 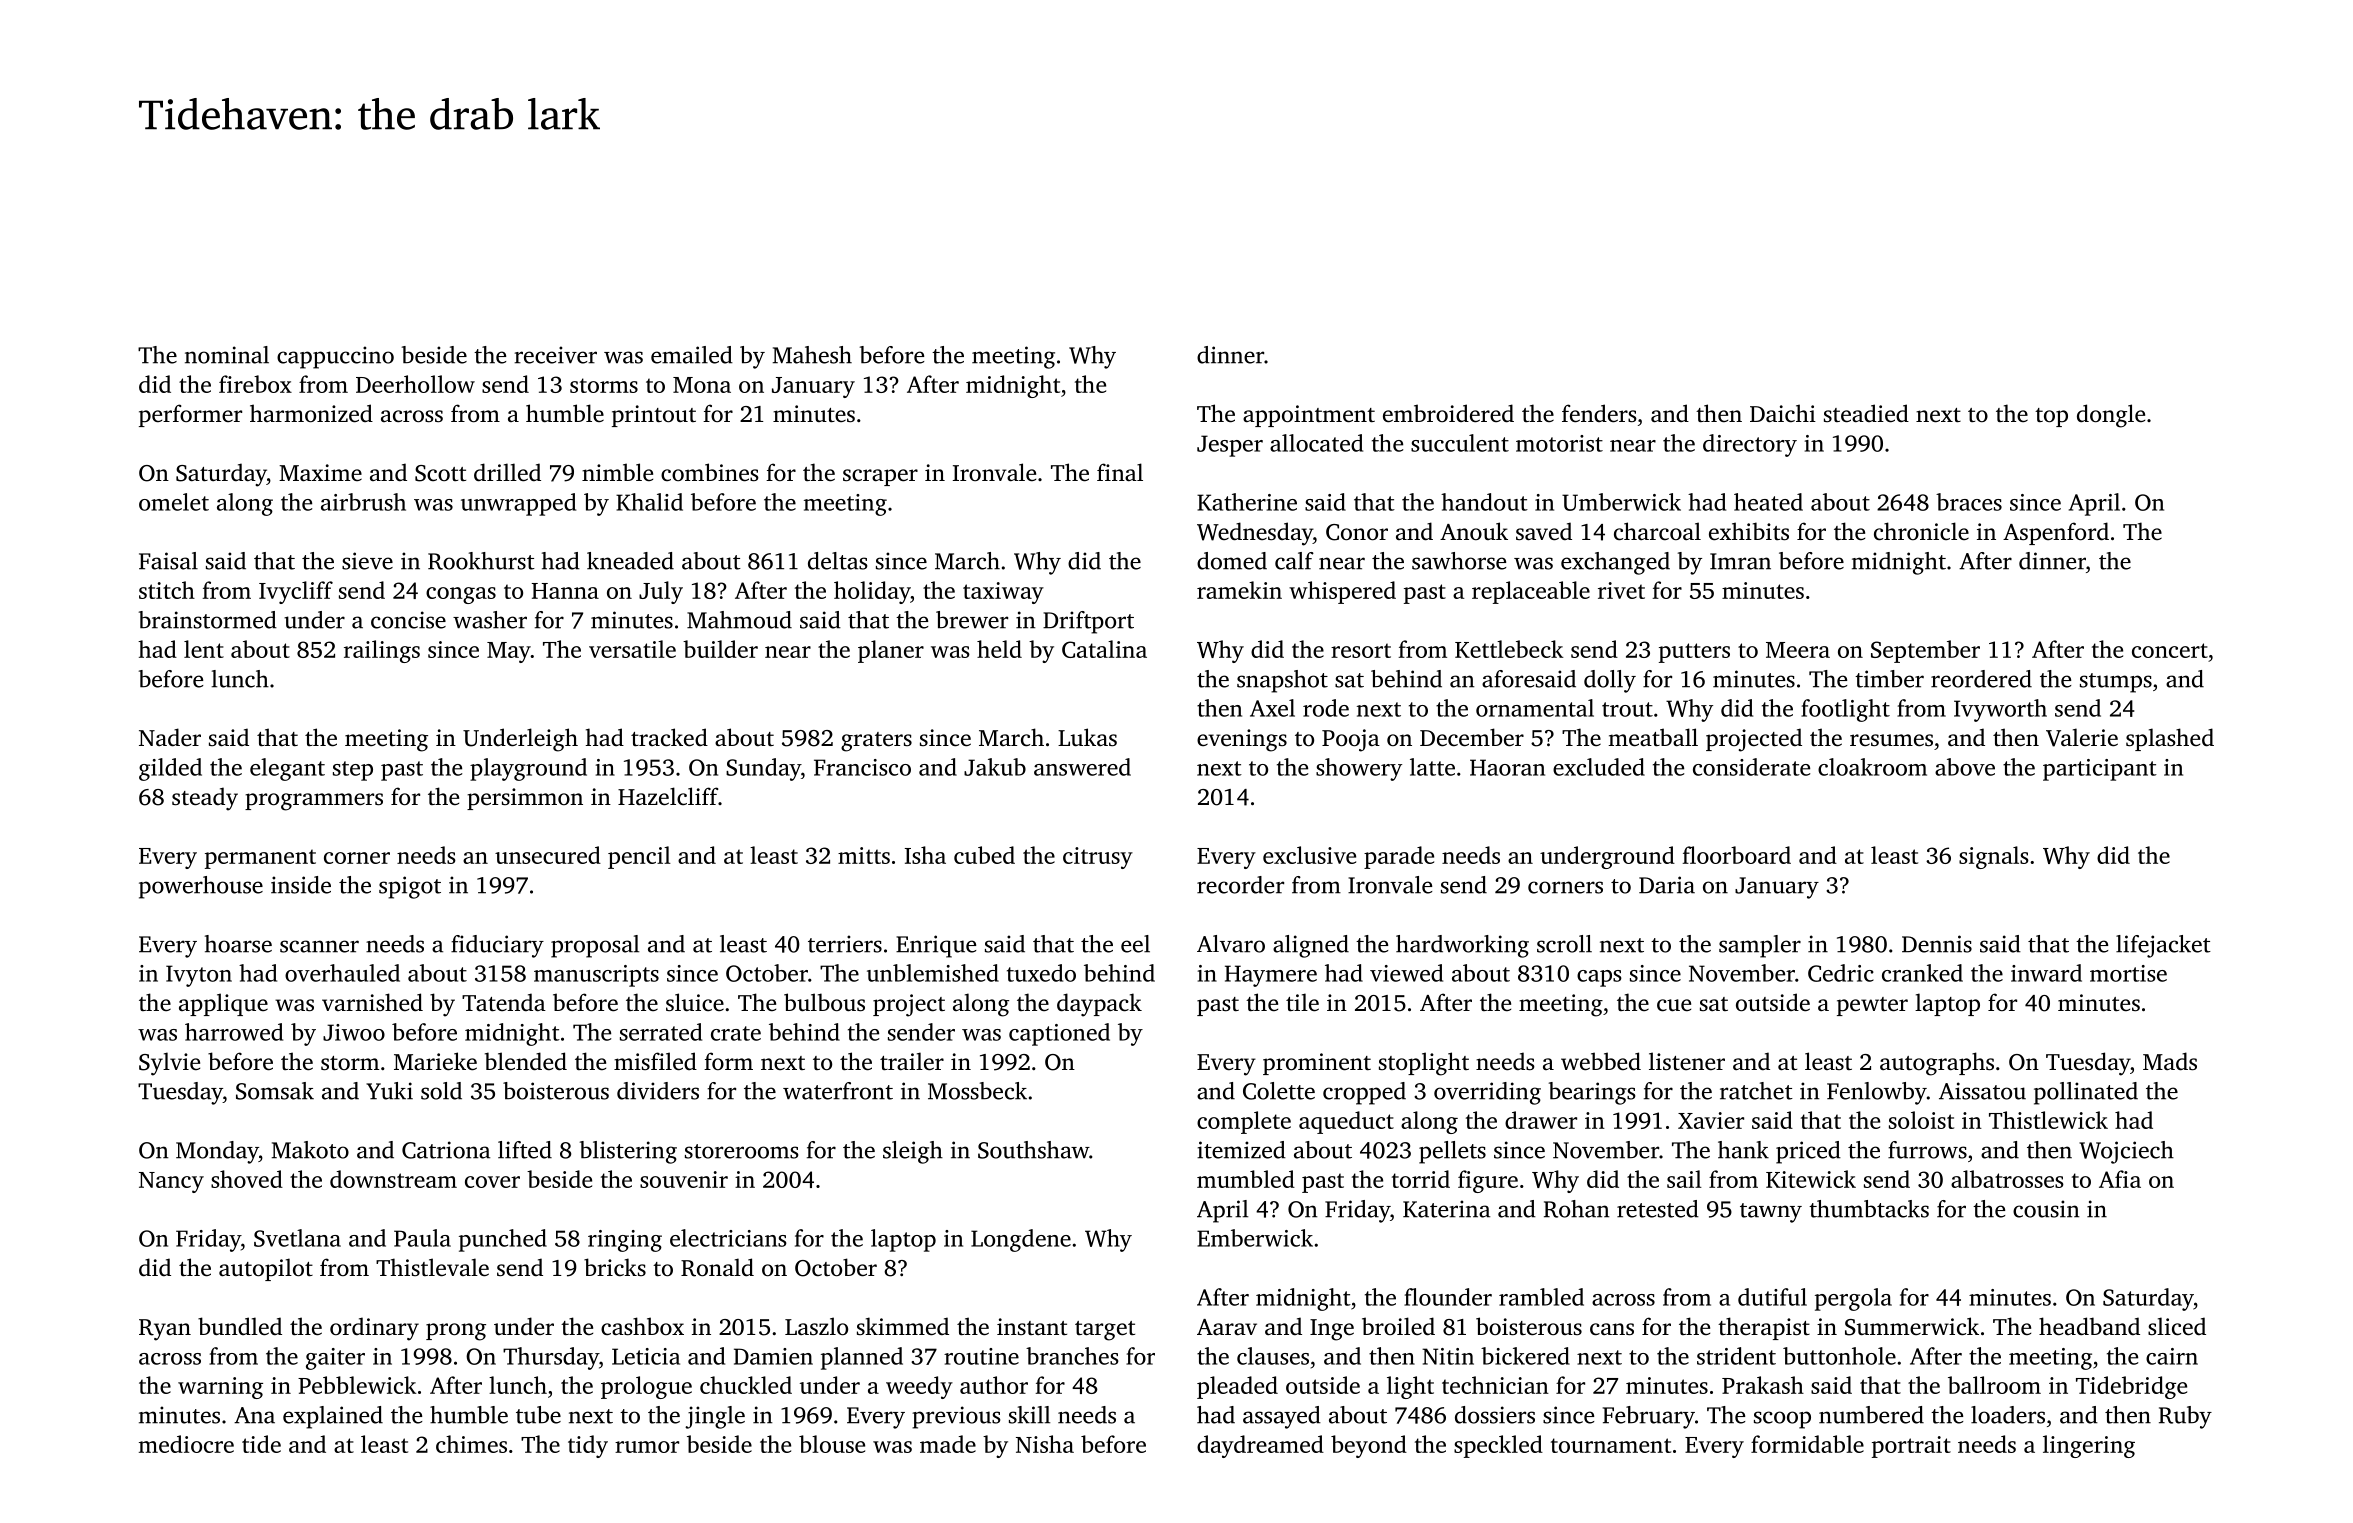 I want to click on Mahesh, so click(x=812, y=355).
